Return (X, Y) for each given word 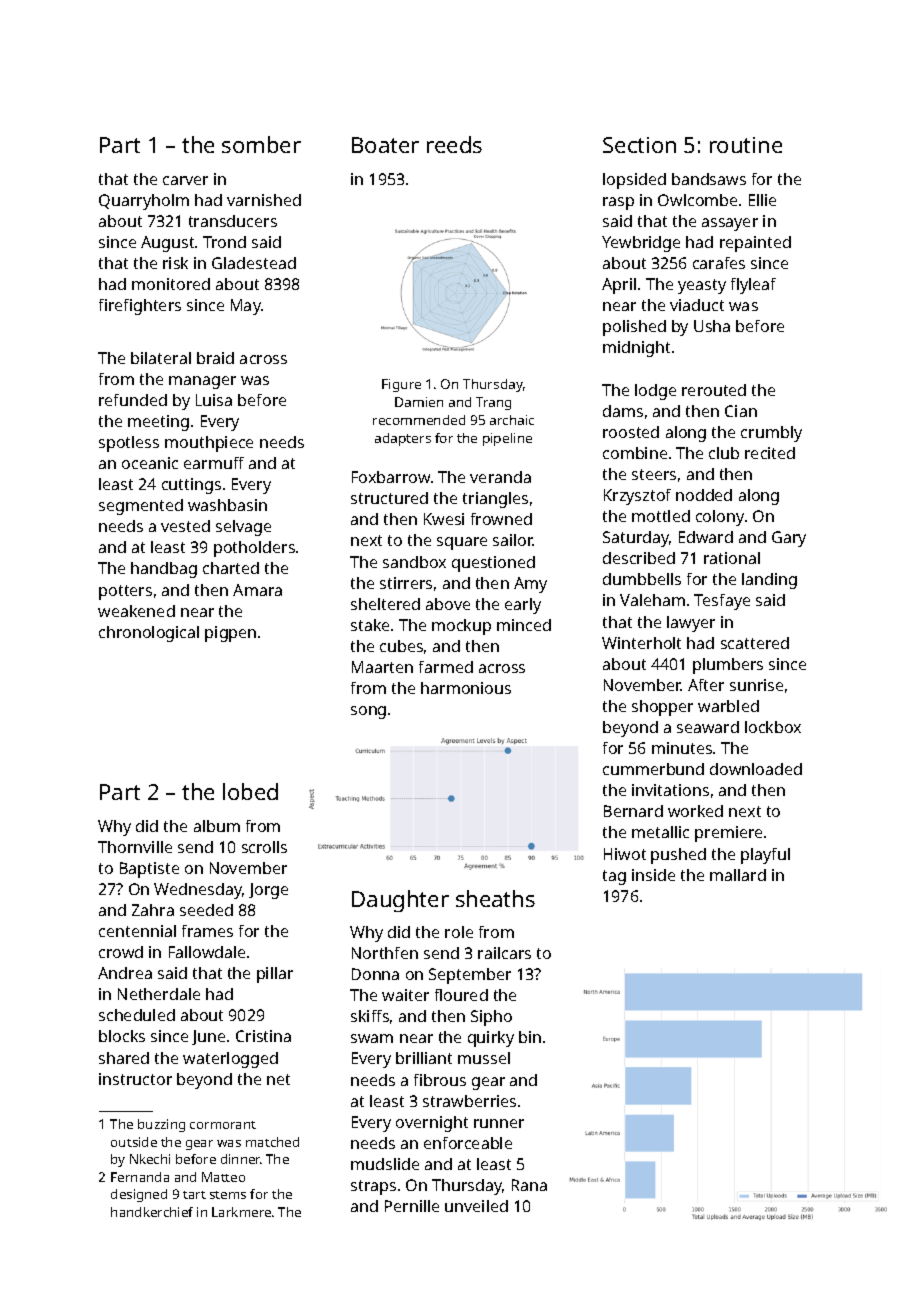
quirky (491, 1039)
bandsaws (709, 179)
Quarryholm (144, 202)
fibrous (440, 1080)
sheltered (385, 604)
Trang (493, 403)
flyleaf (753, 286)
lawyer (691, 624)
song (368, 712)
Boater (385, 145)
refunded (133, 400)
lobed (250, 791)
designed (139, 1195)
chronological (149, 634)
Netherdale (159, 994)
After (706, 685)
